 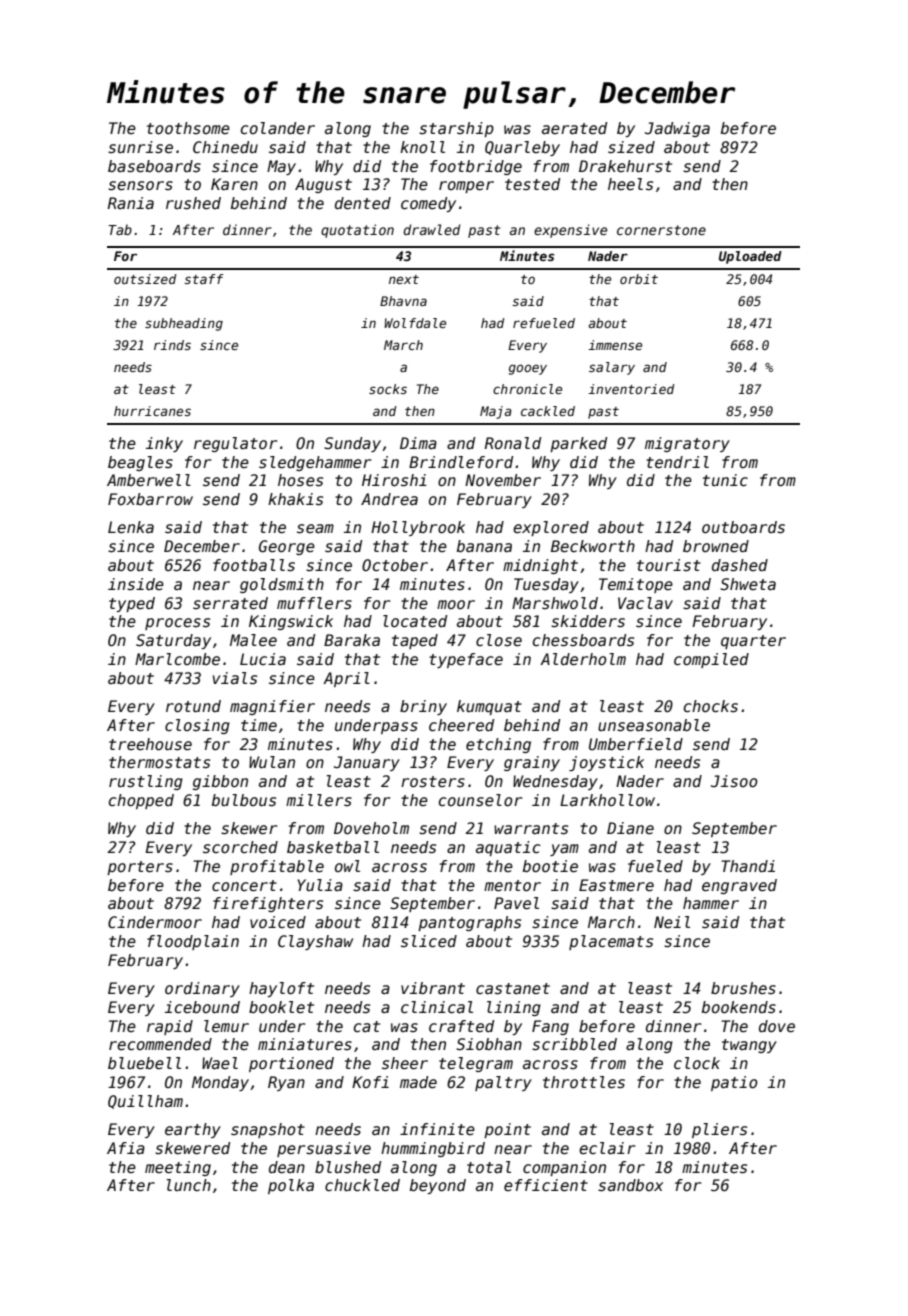 What do you see at coordinates (178, 1168) in the screenshot?
I see `meeting` at bounding box center [178, 1168].
